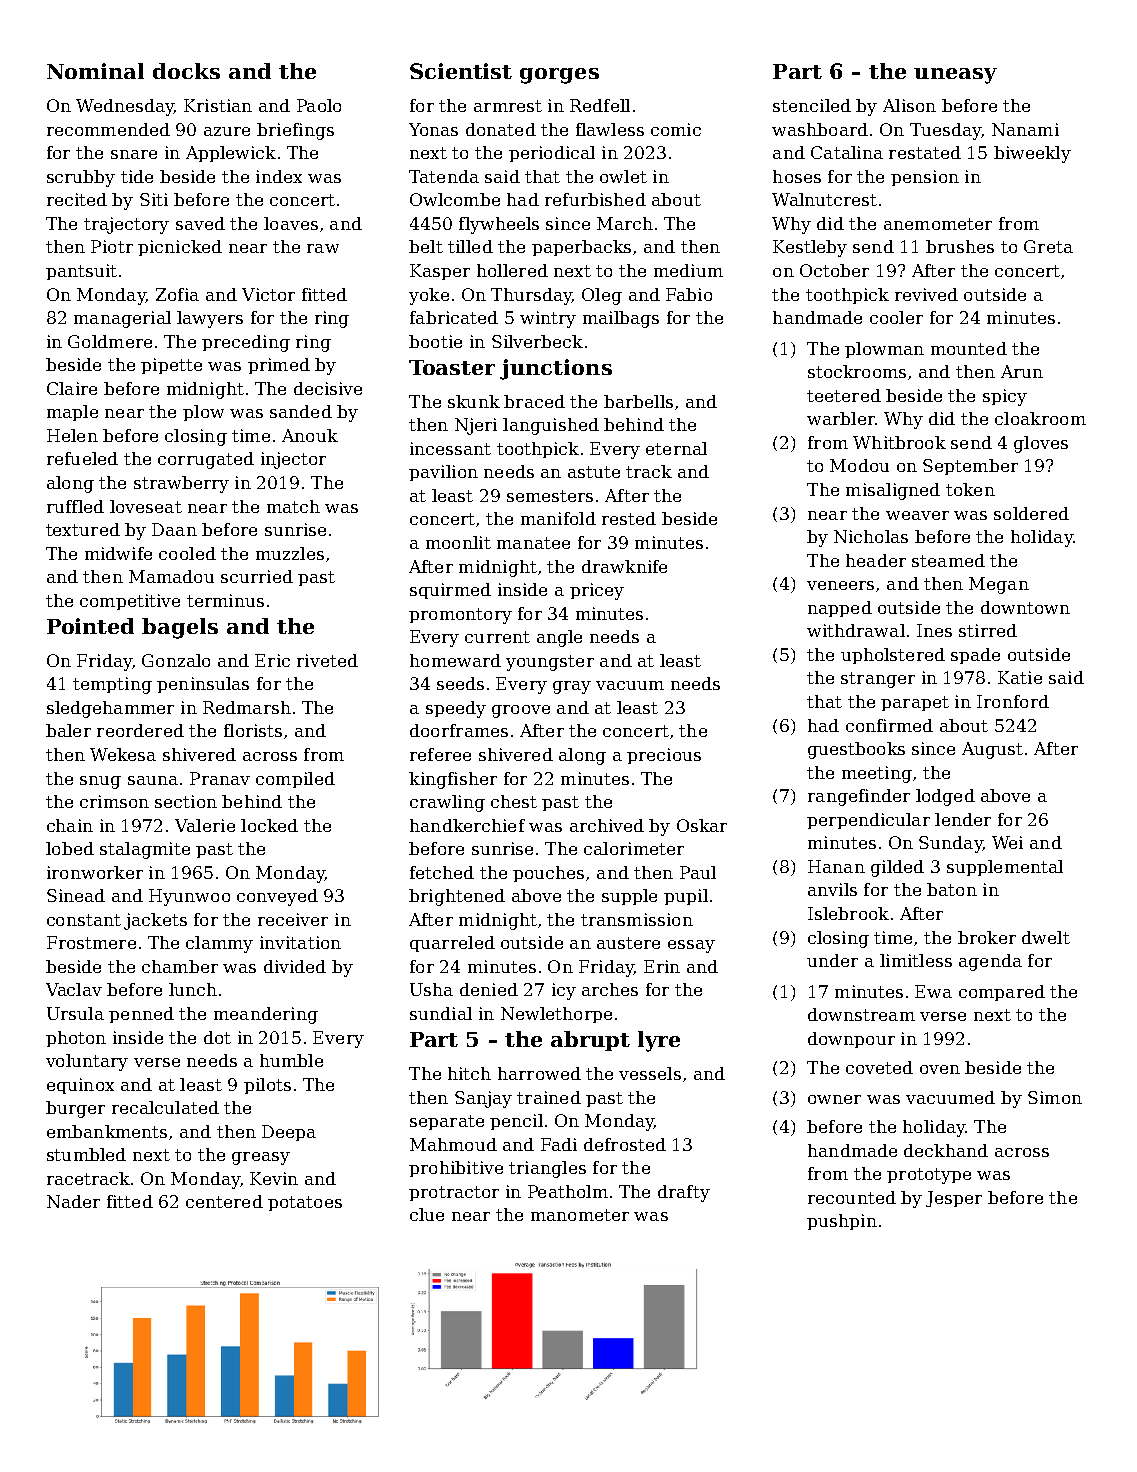  Describe the element at coordinates (200, 223) in the screenshot. I see `saved` at that location.
